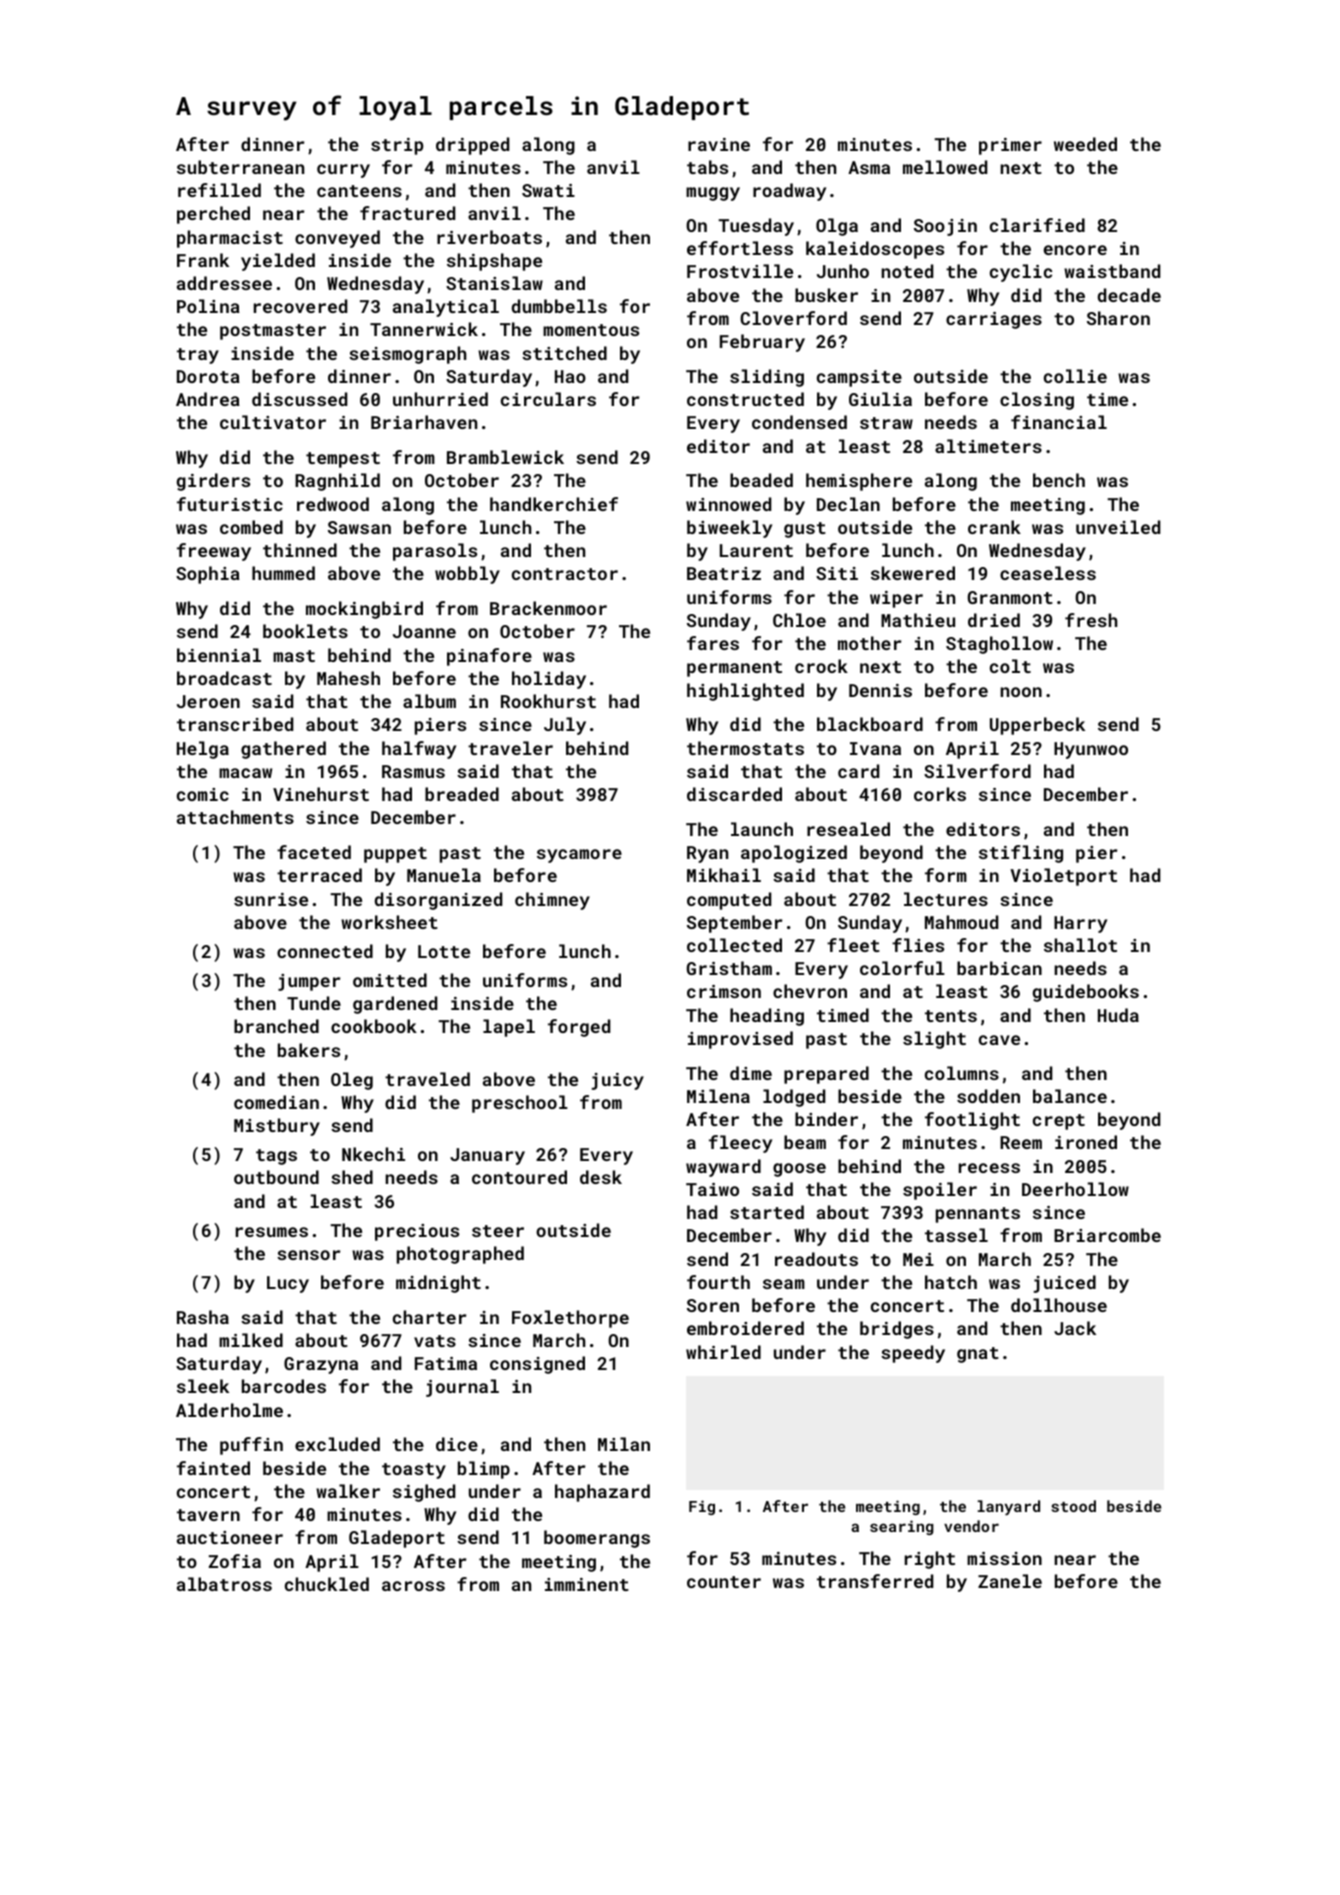 The width and height of the screenshot is (1340, 1895). I want to click on sunrise, so click(271, 899).
